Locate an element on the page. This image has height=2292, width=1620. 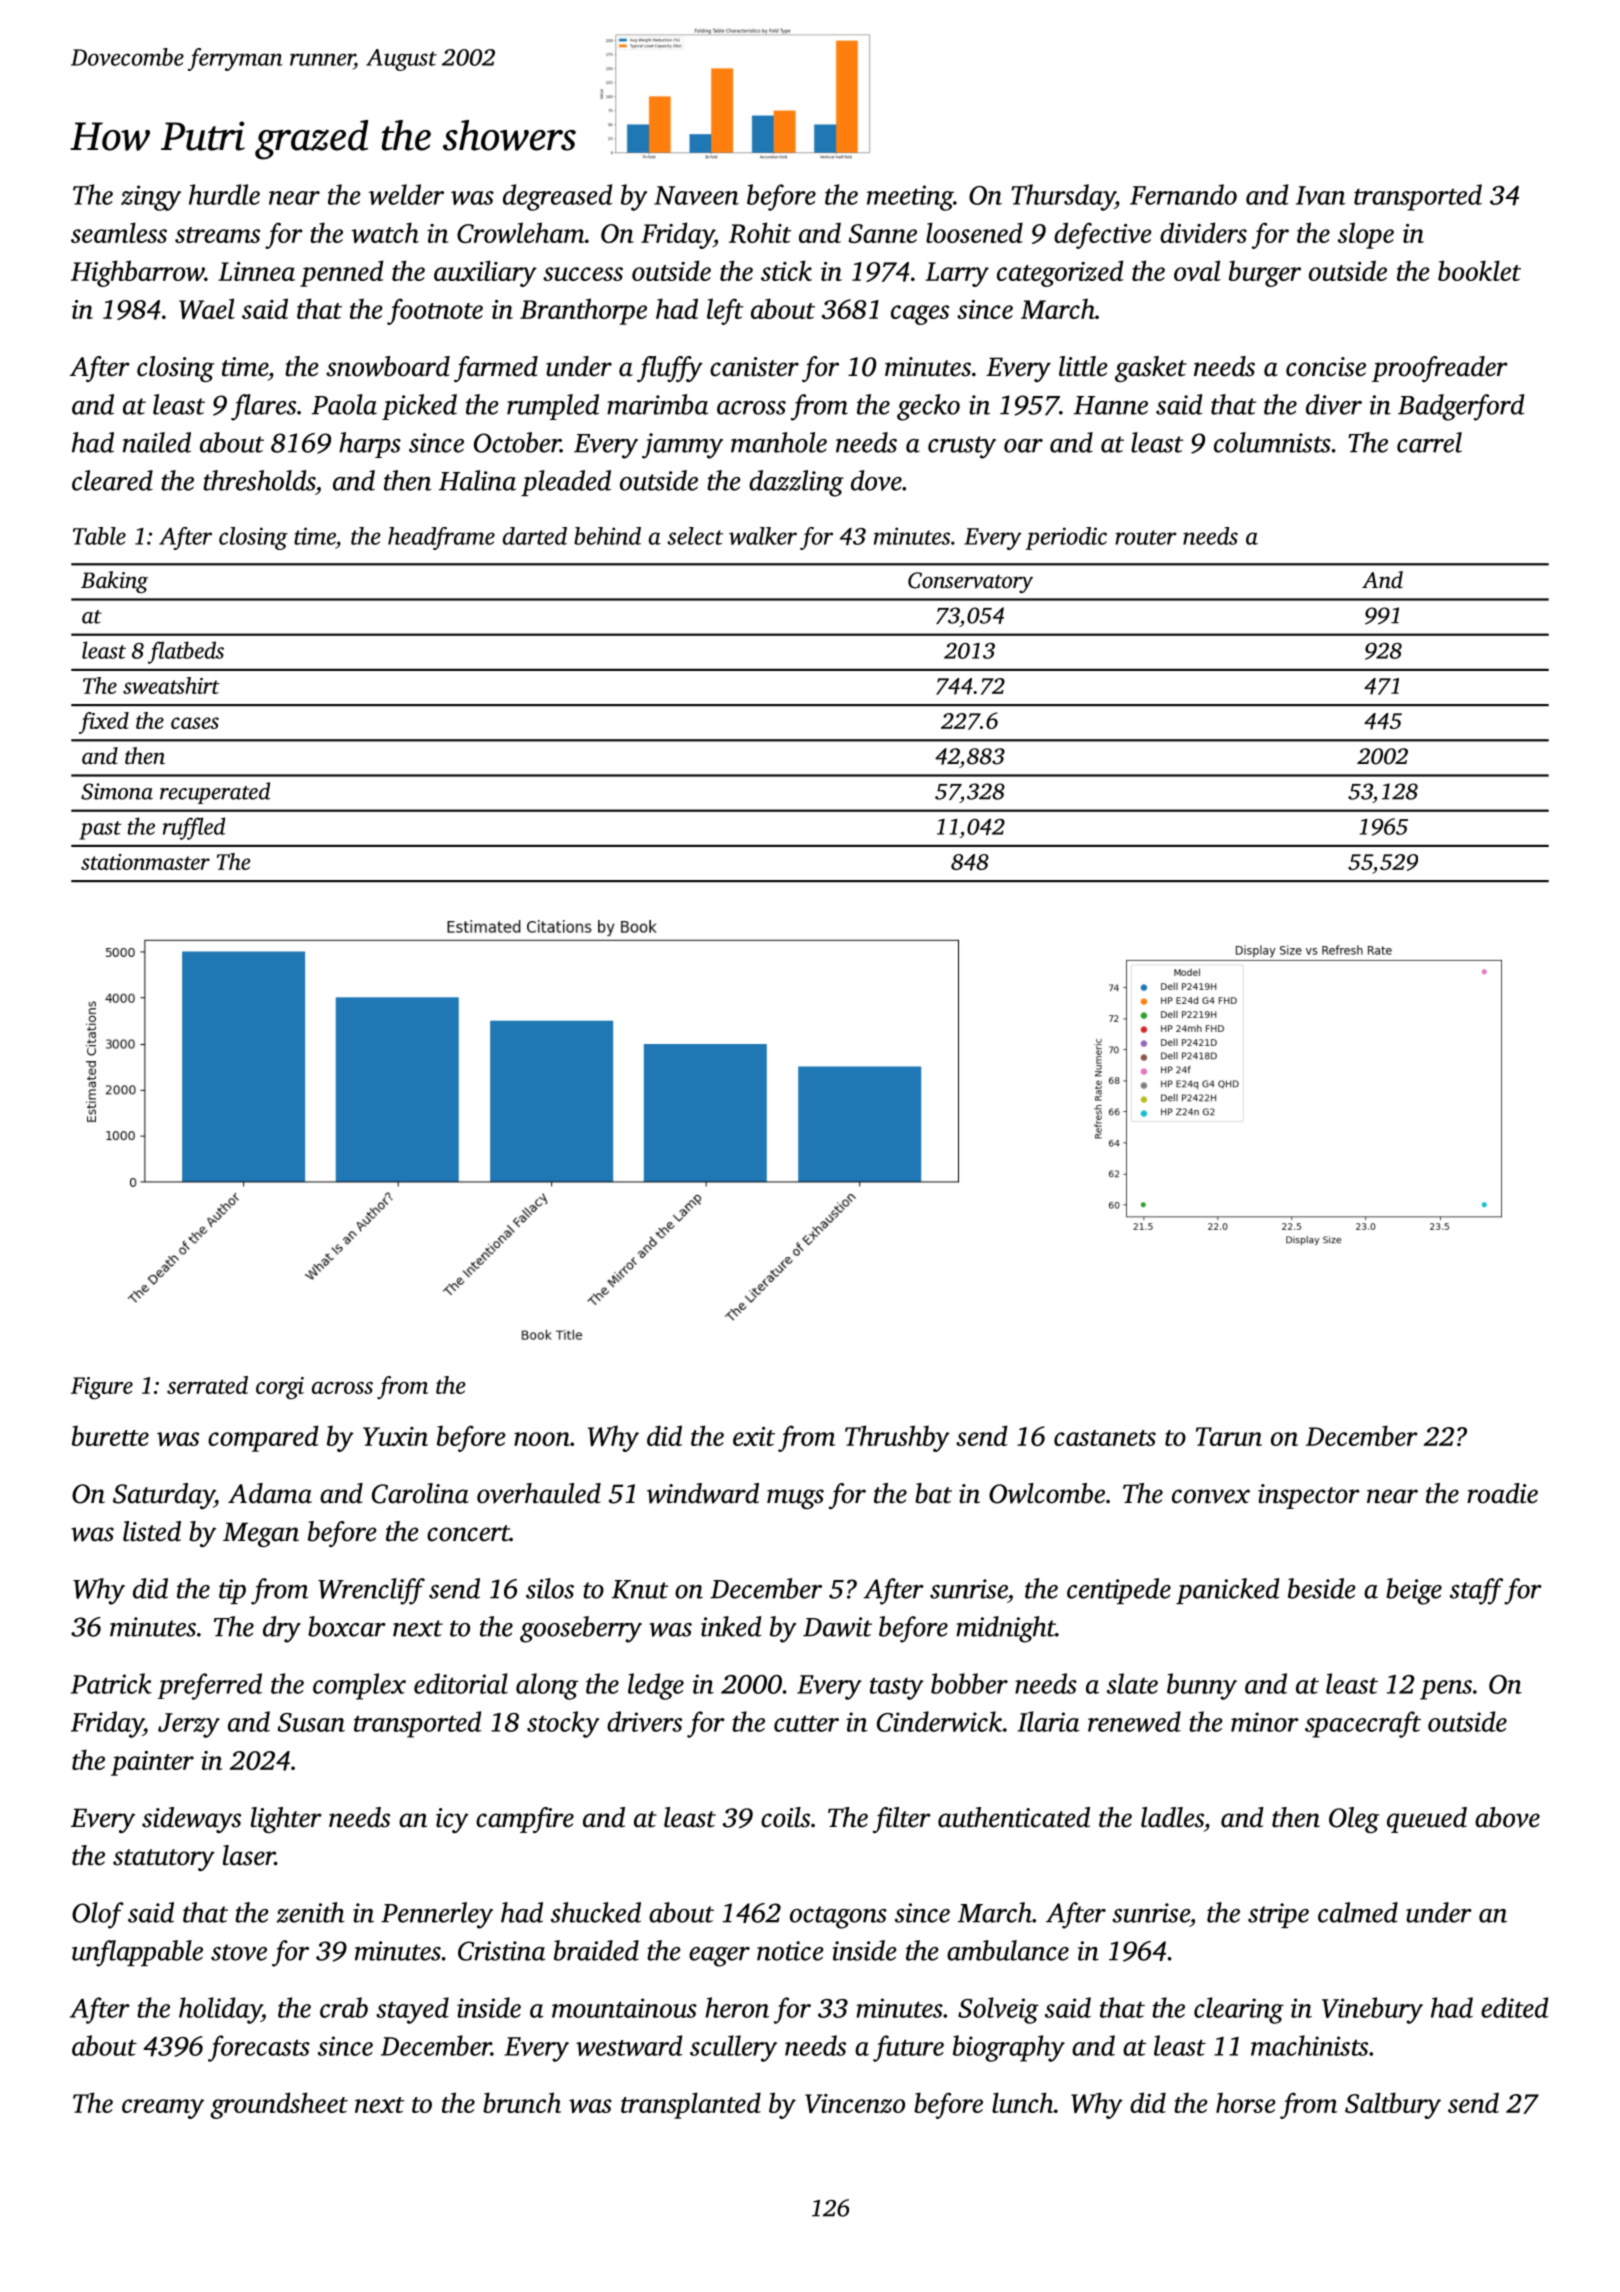
Fernando is located at coordinates (1183, 194).
